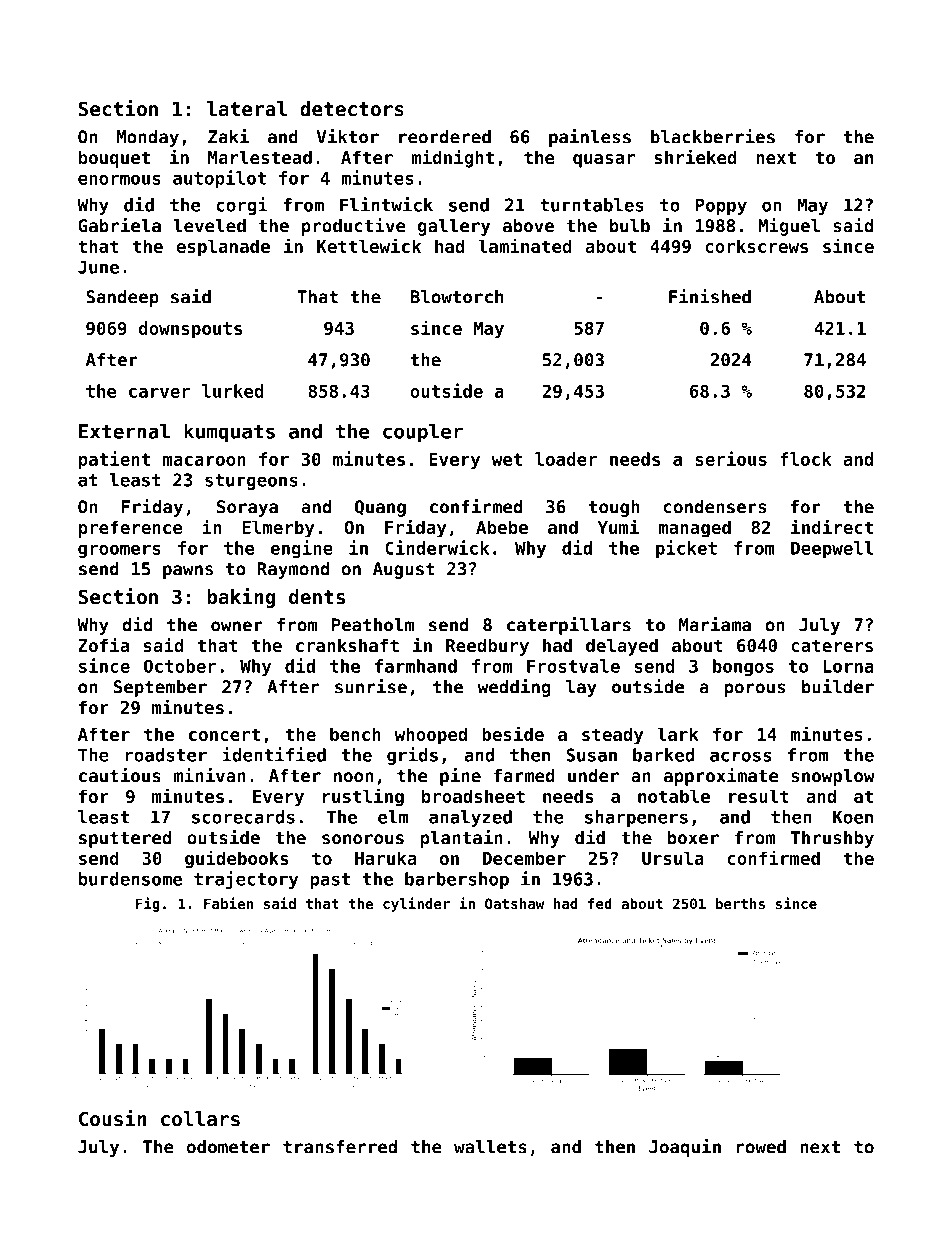  What do you see at coordinates (228, 903) in the screenshot?
I see `Fabien` at bounding box center [228, 903].
